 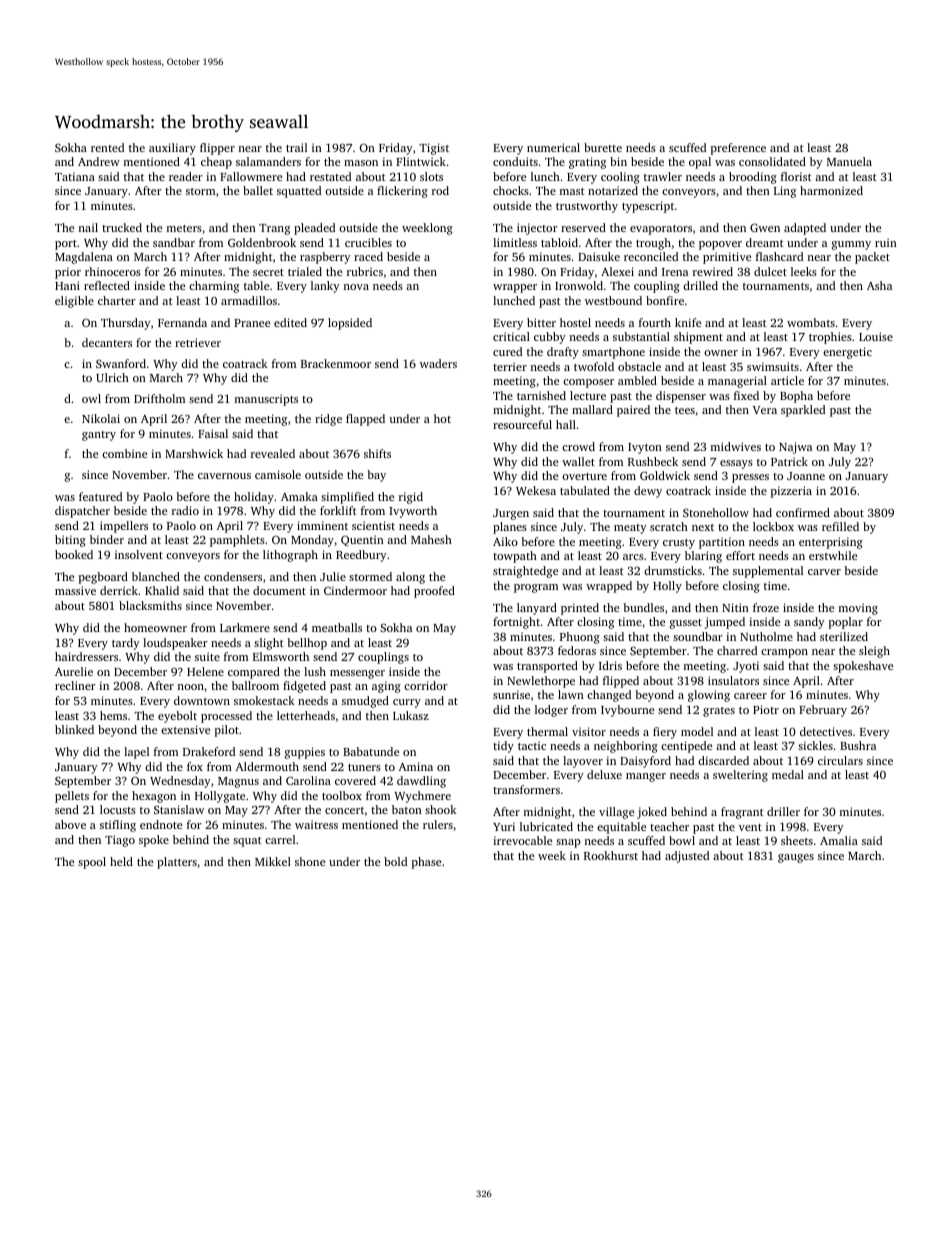 What do you see at coordinates (124, 453) in the document?
I see `combine` at bounding box center [124, 453].
